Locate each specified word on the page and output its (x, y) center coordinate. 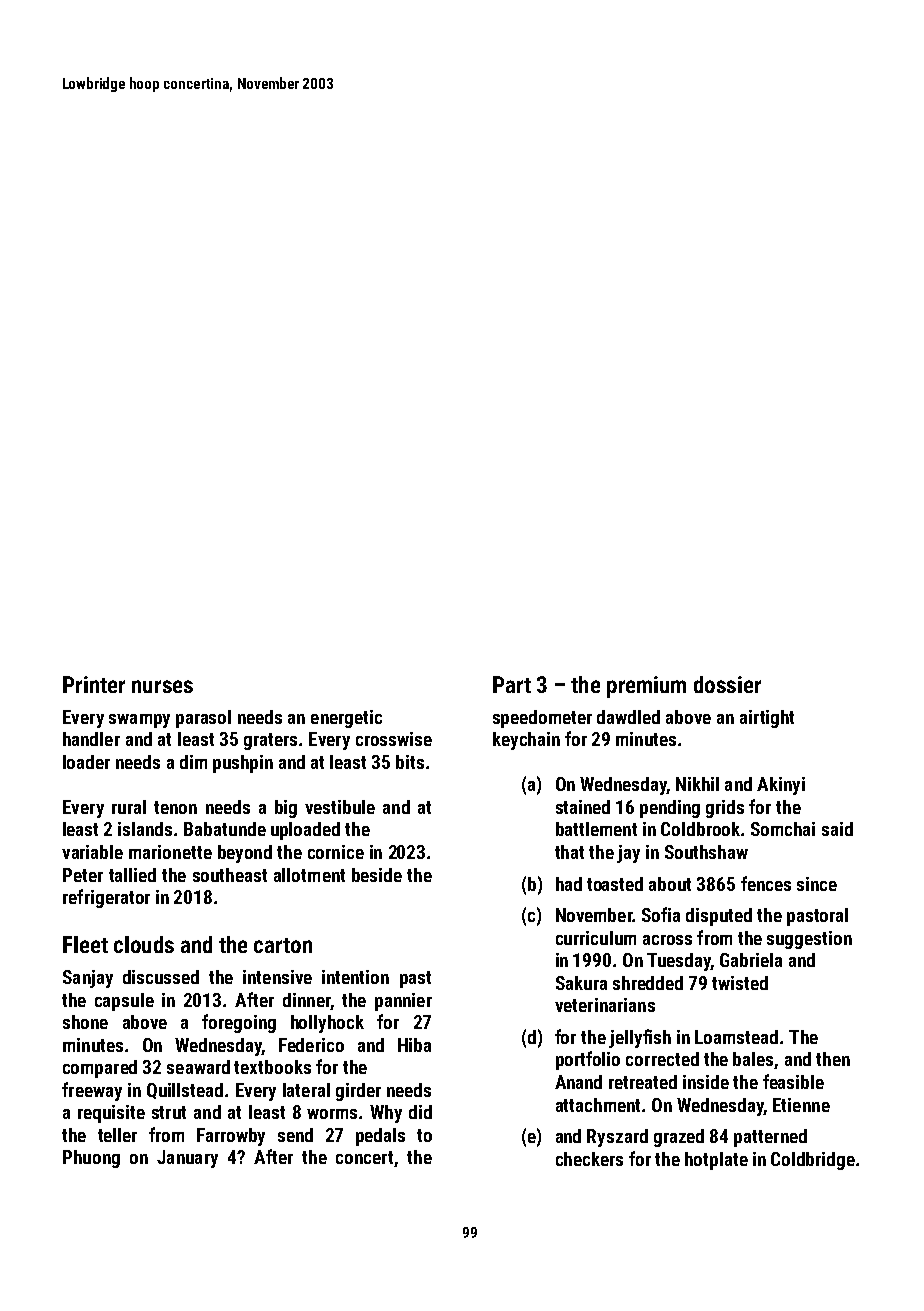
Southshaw (706, 852)
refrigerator (106, 898)
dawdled (628, 717)
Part (512, 684)
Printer (94, 684)
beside (377, 875)
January (187, 1159)
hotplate (716, 1161)
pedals (380, 1137)
